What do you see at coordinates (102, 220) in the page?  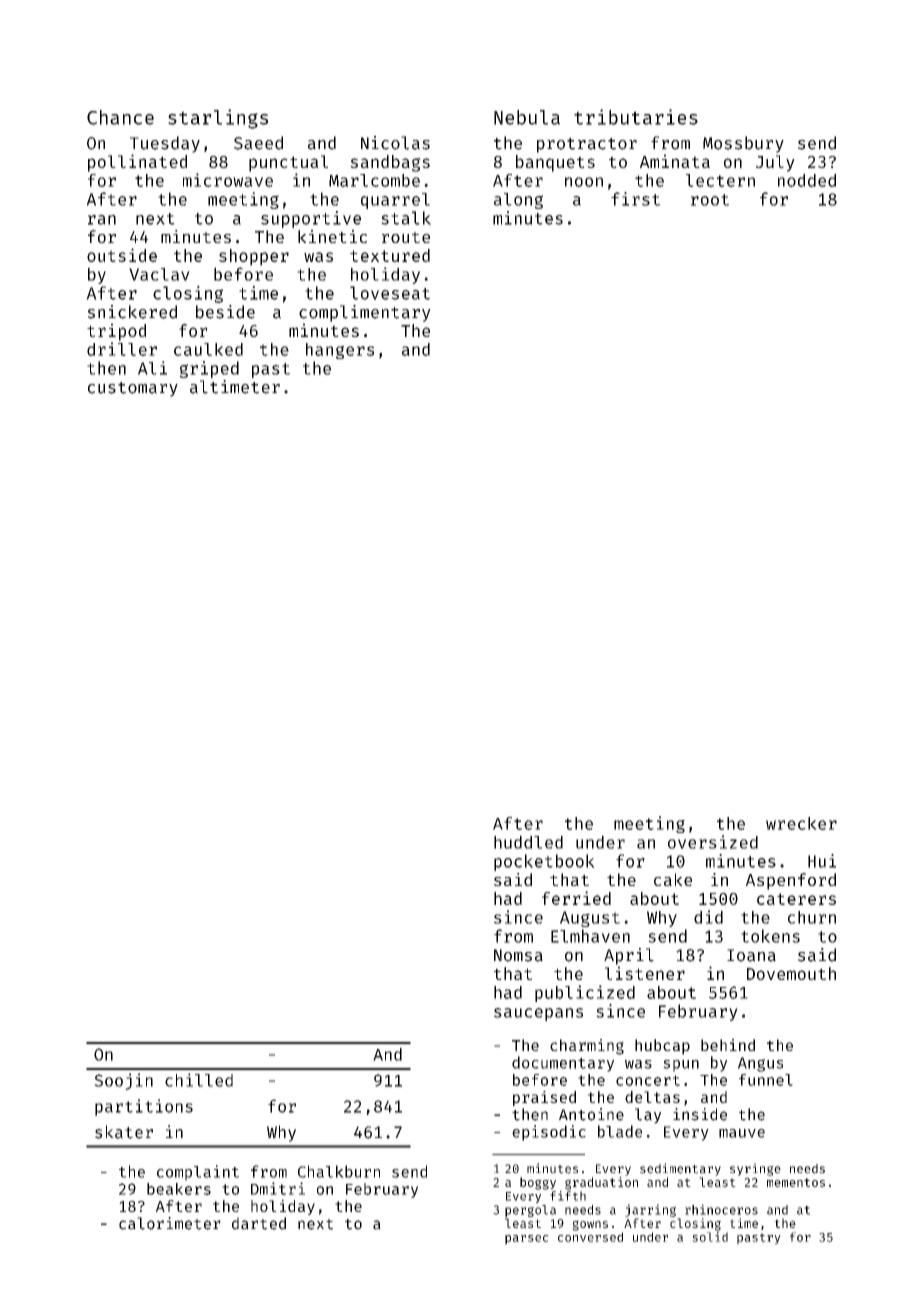 I see `ran` at bounding box center [102, 220].
